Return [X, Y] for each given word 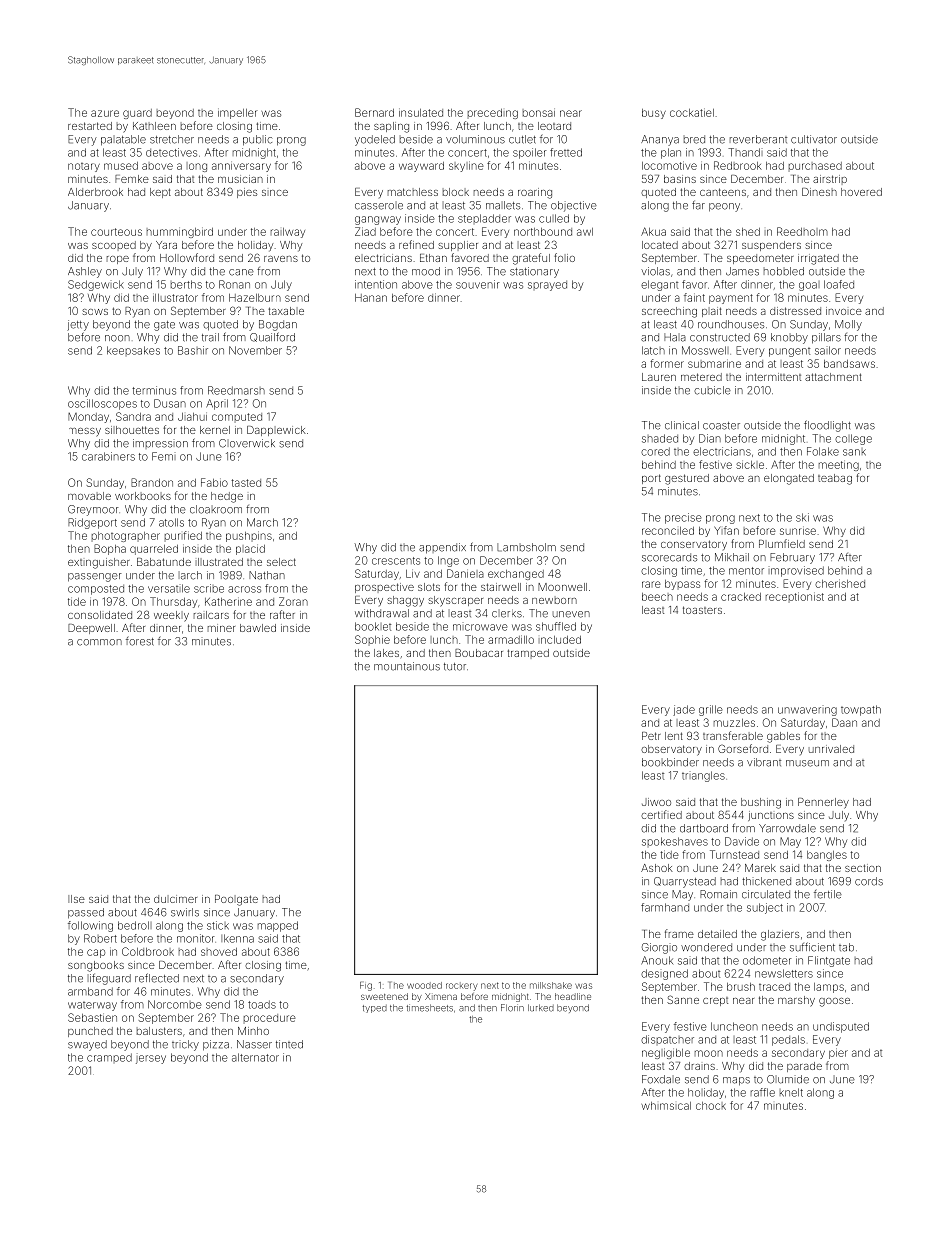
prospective [384, 588]
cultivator [814, 139]
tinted [289, 1044]
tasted [246, 483]
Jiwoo [656, 802]
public [257, 140]
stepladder [484, 219]
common [99, 642]
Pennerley [823, 803]
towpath [861, 710]
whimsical [666, 1106]
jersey [151, 1058]
